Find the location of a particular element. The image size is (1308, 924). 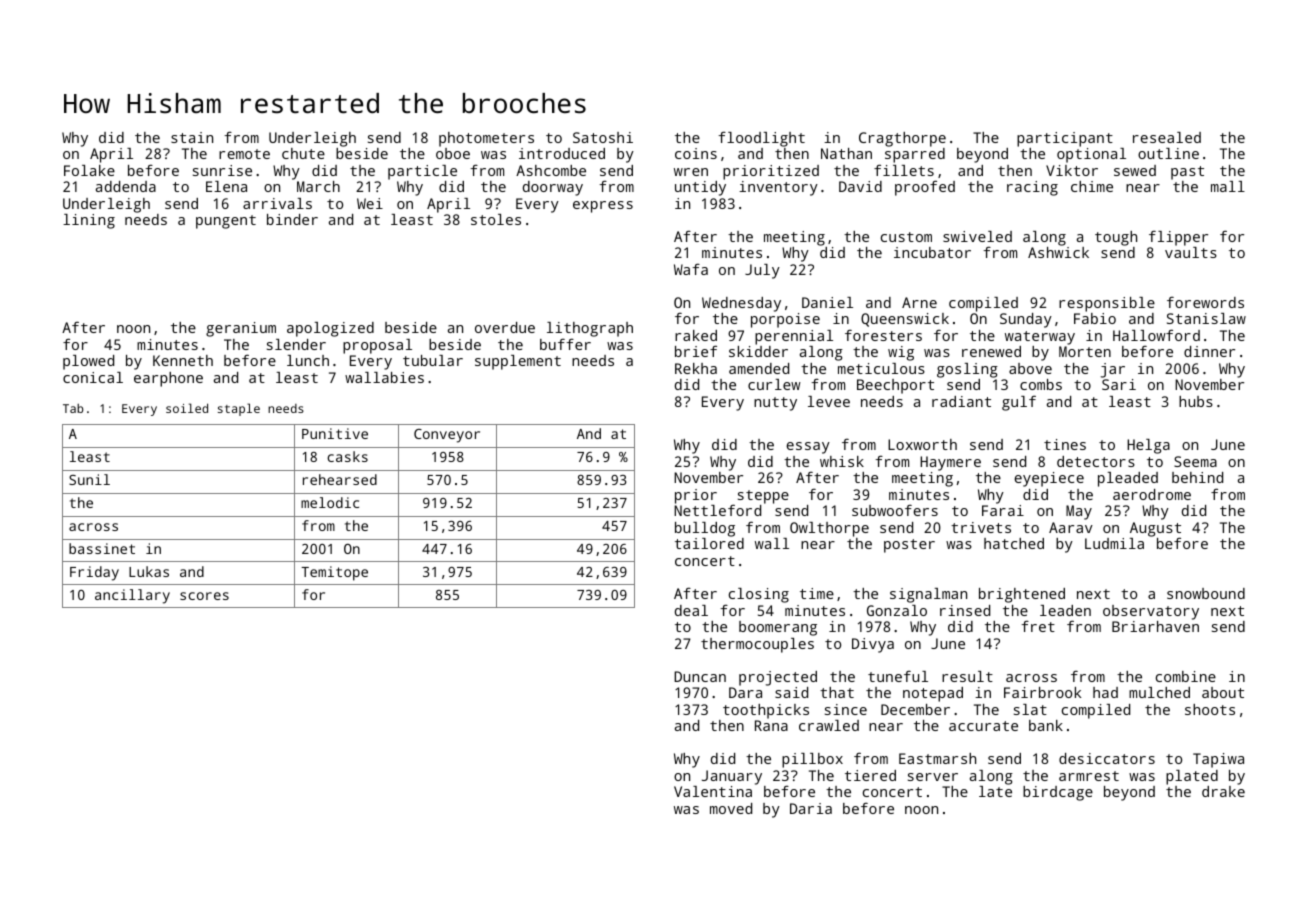

binder is located at coordinates (292, 219).
